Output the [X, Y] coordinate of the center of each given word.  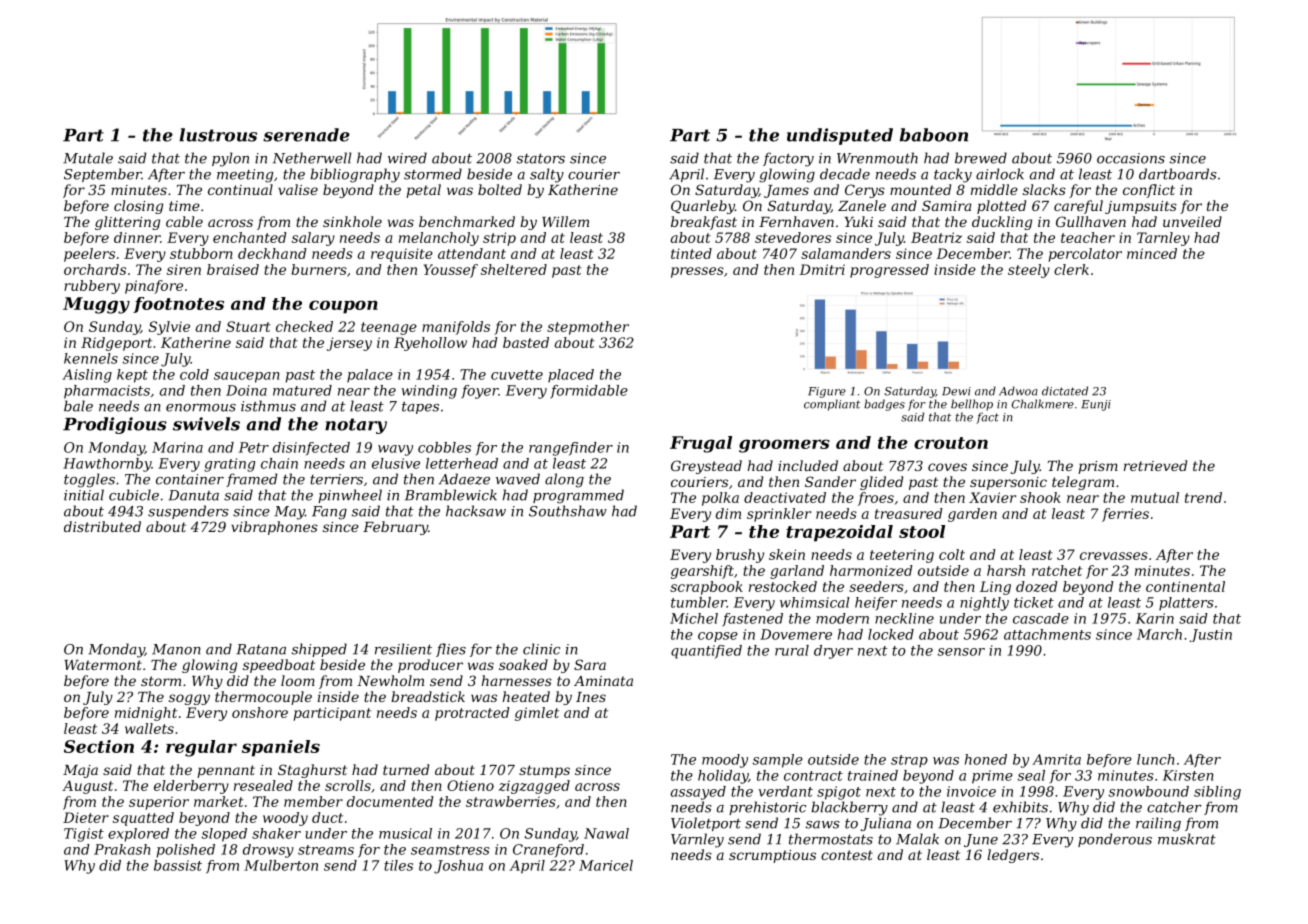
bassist [178, 865]
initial [84, 495]
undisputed [840, 136]
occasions [1131, 158]
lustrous [218, 135]
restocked [783, 586]
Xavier [992, 497]
